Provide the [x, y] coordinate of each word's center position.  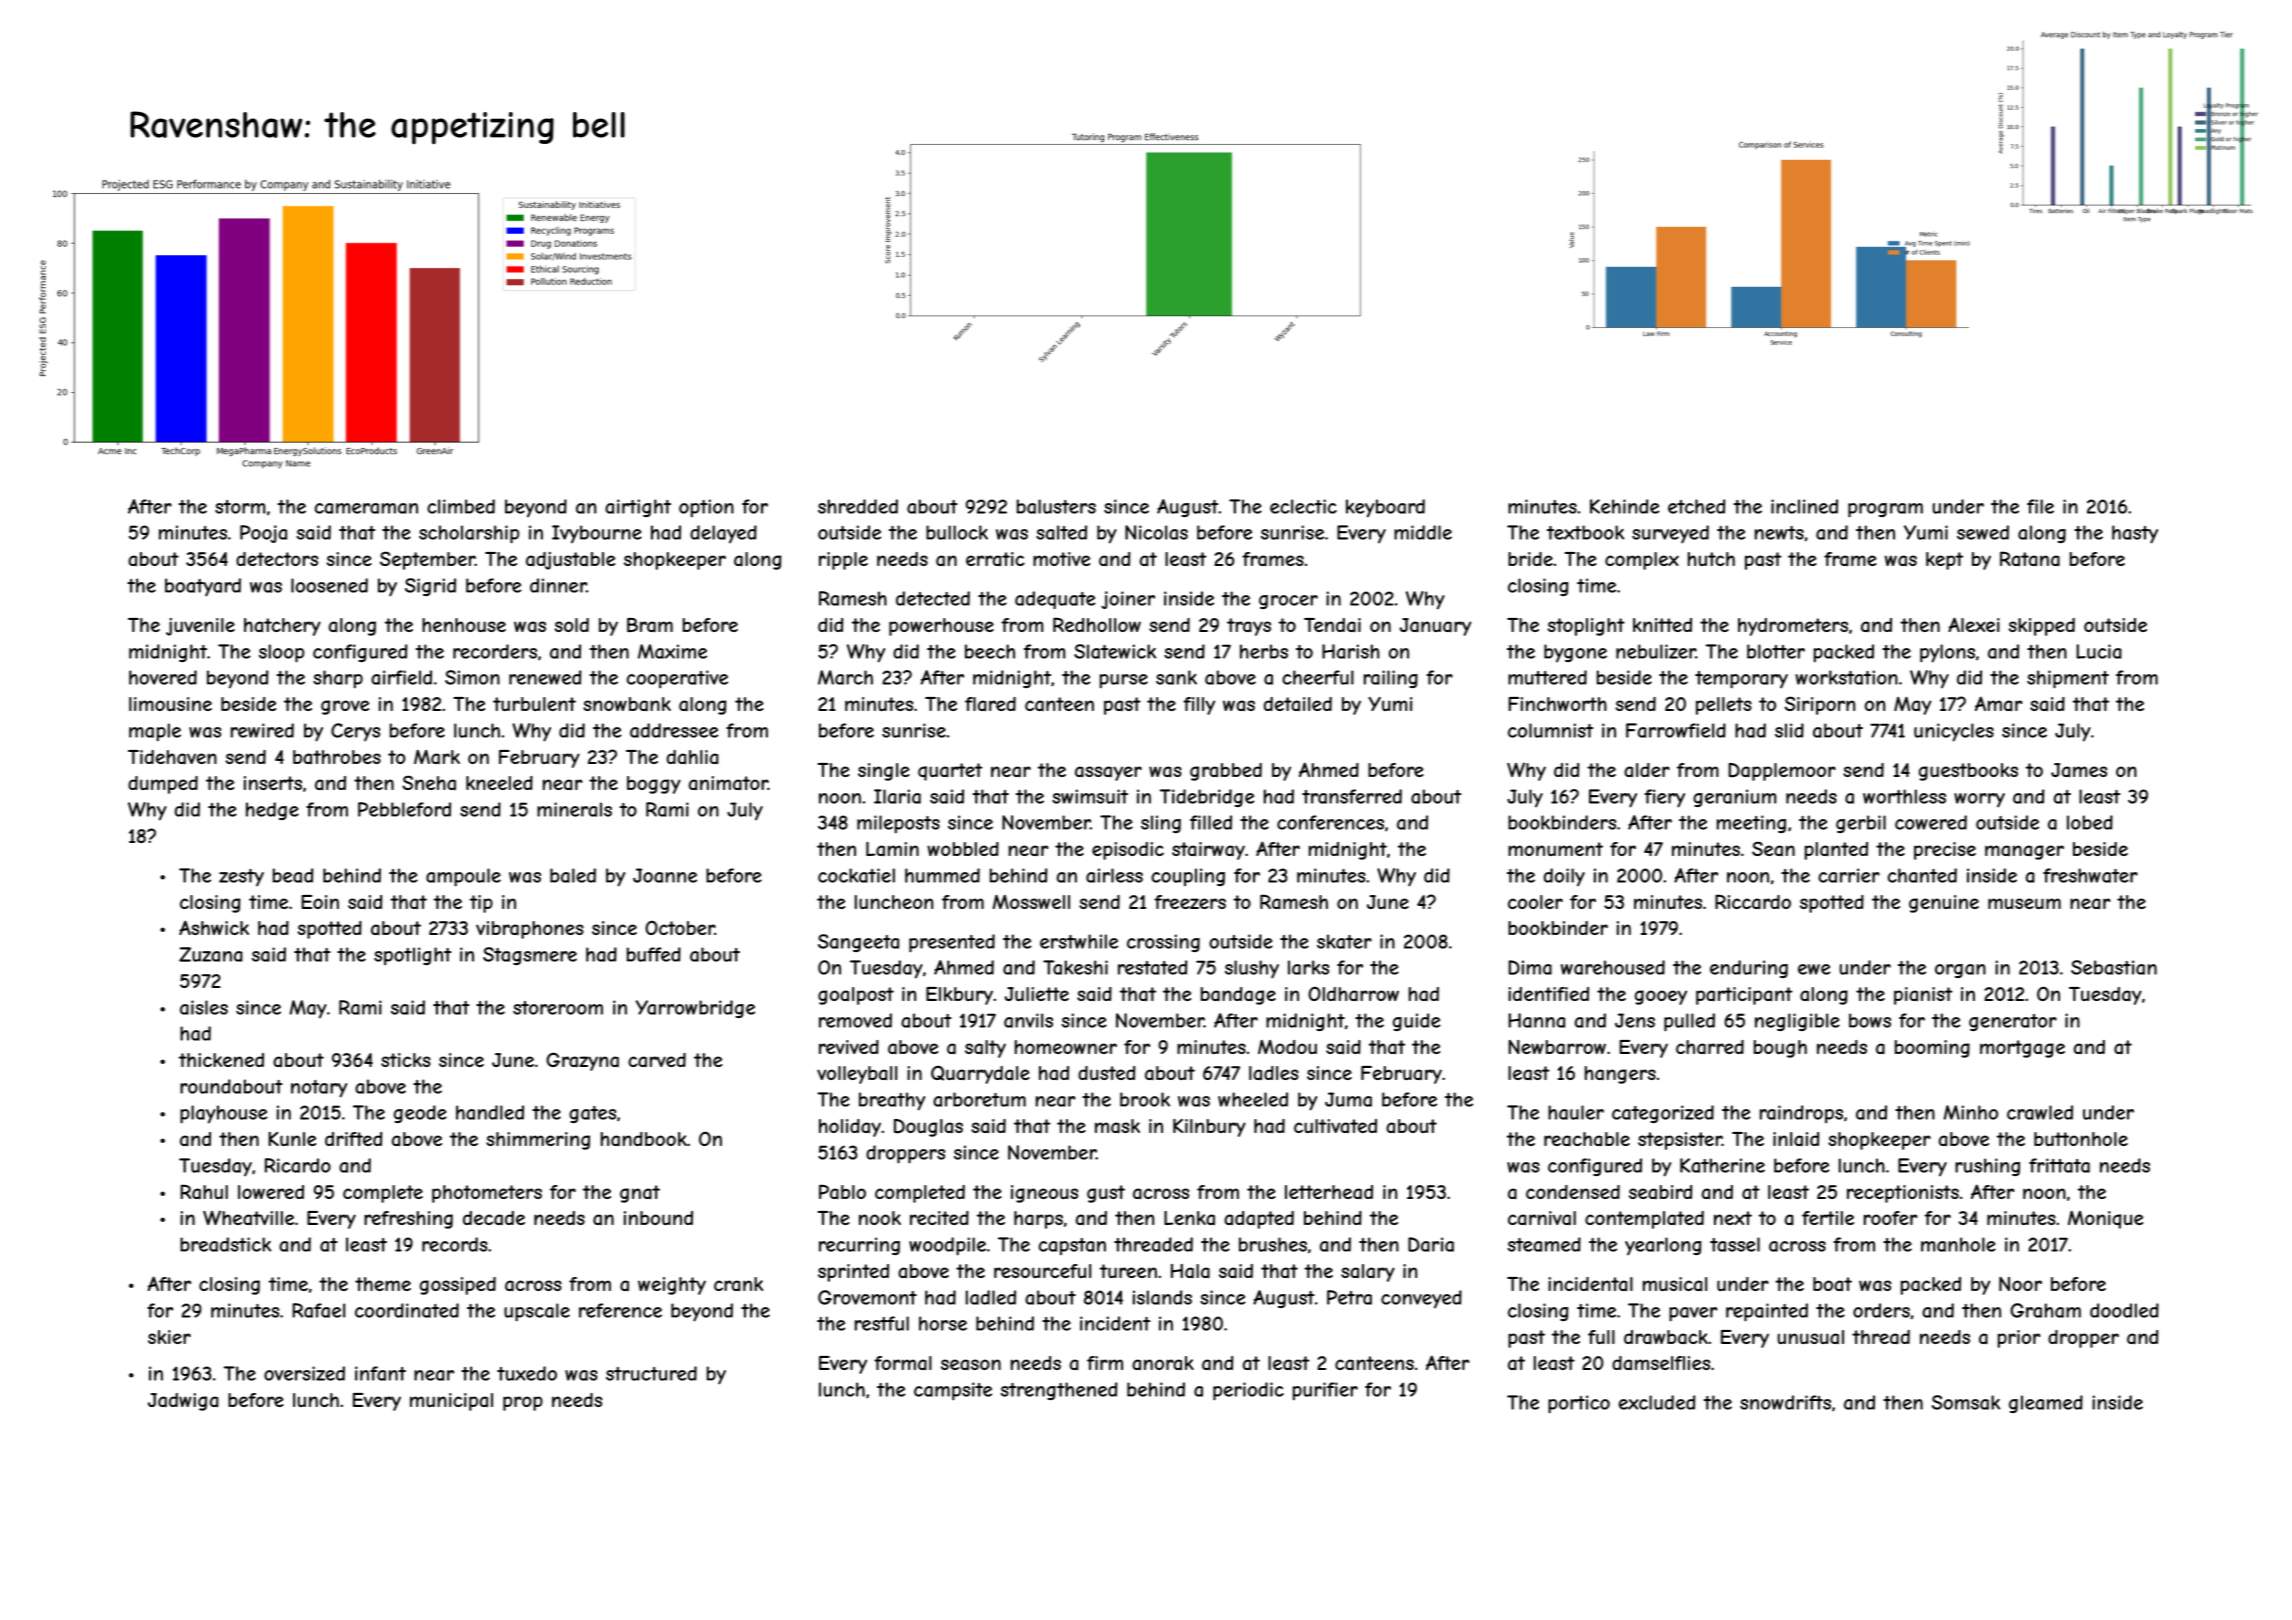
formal [903, 1363]
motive [1061, 559]
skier [169, 1337]
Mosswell [1031, 902]
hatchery [282, 627]
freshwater [2090, 875]
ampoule [463, 877]
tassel [1735, 1244]
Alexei [1974, 624]
